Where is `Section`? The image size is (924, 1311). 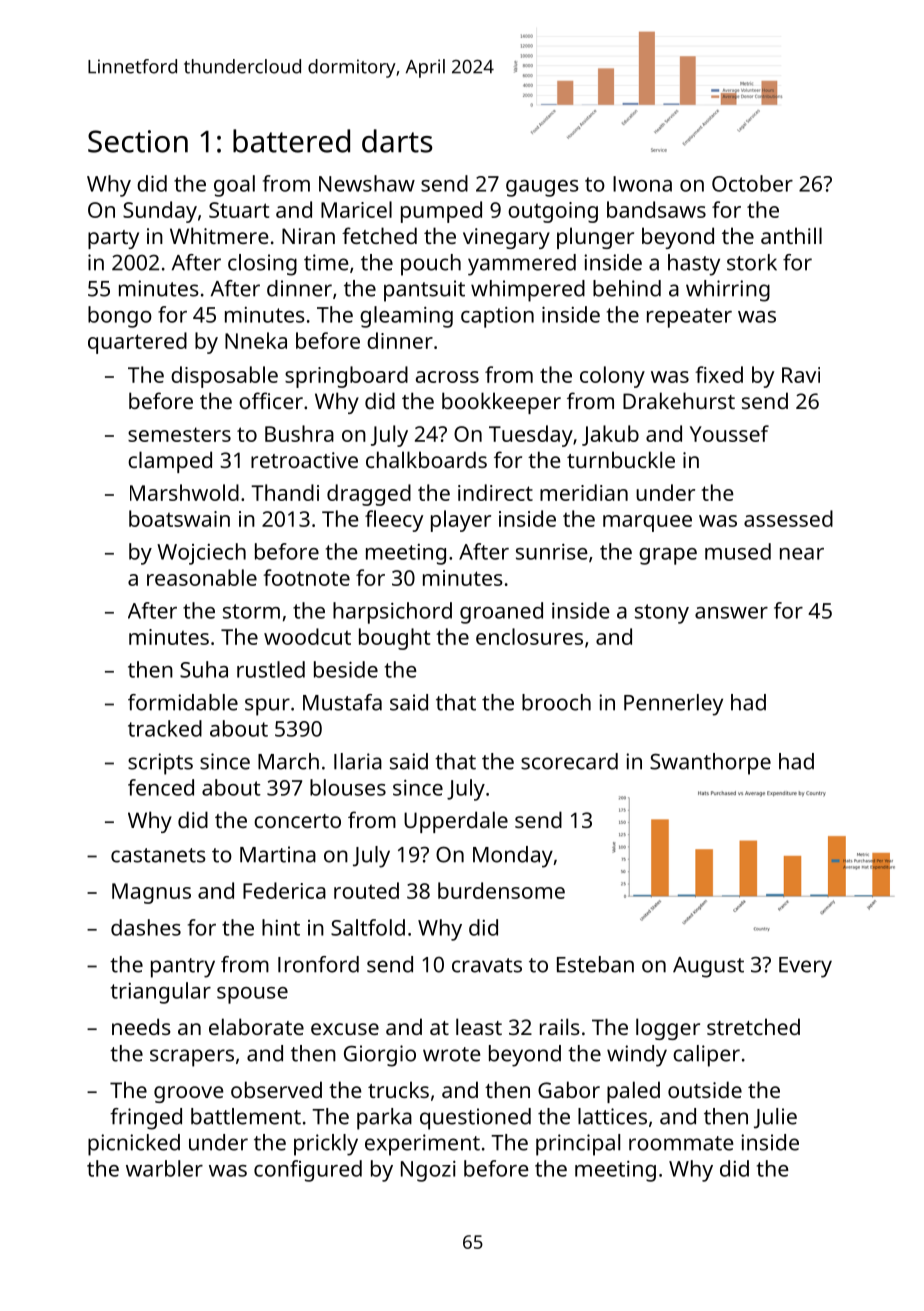
Section is located at coordinates (138, 141).
